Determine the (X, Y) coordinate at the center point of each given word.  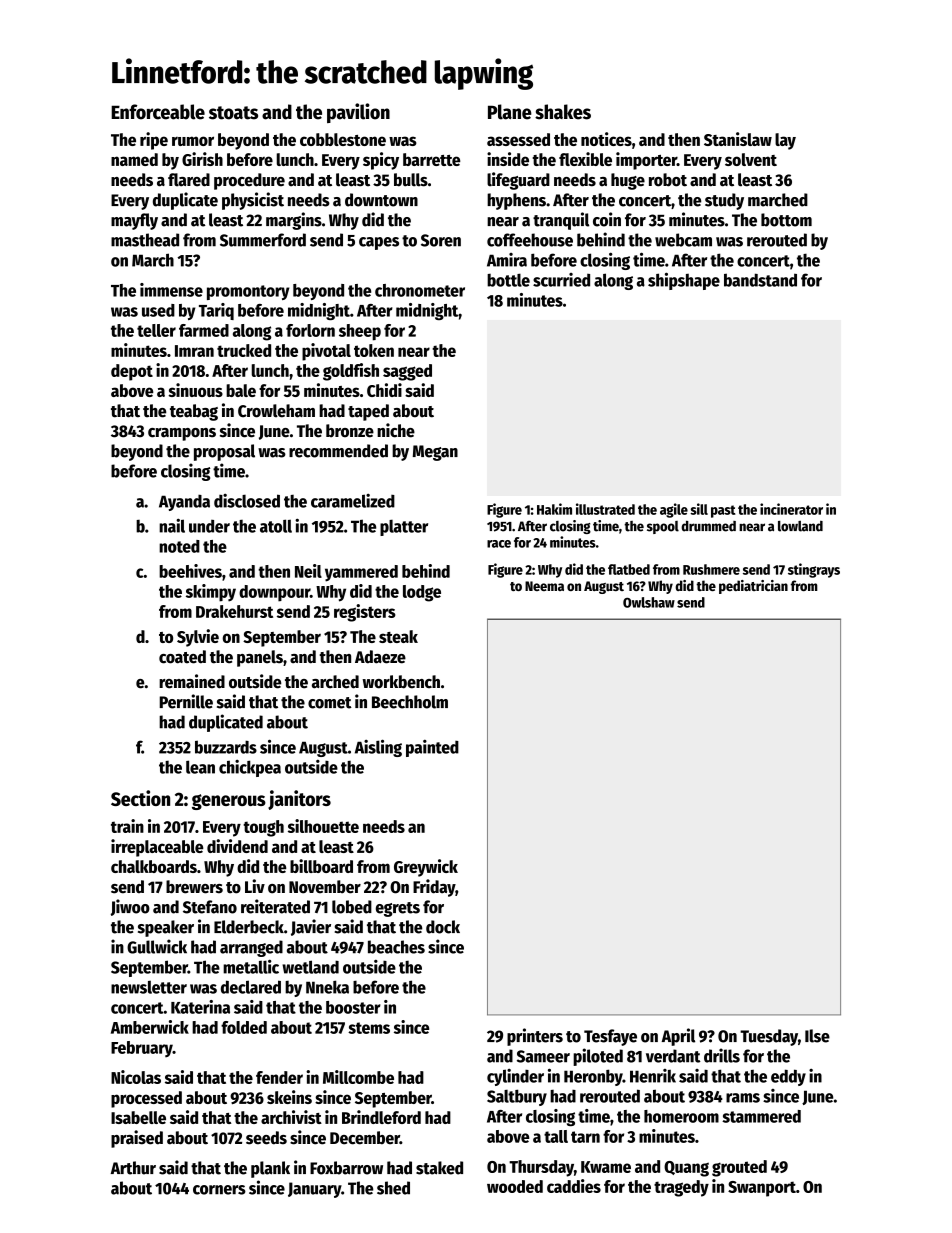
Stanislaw (738, 139)
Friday (434, 888)
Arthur (133, 1168)
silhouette (323, 826)
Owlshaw (649, 602)
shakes (563, 112)
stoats (233, 113)
